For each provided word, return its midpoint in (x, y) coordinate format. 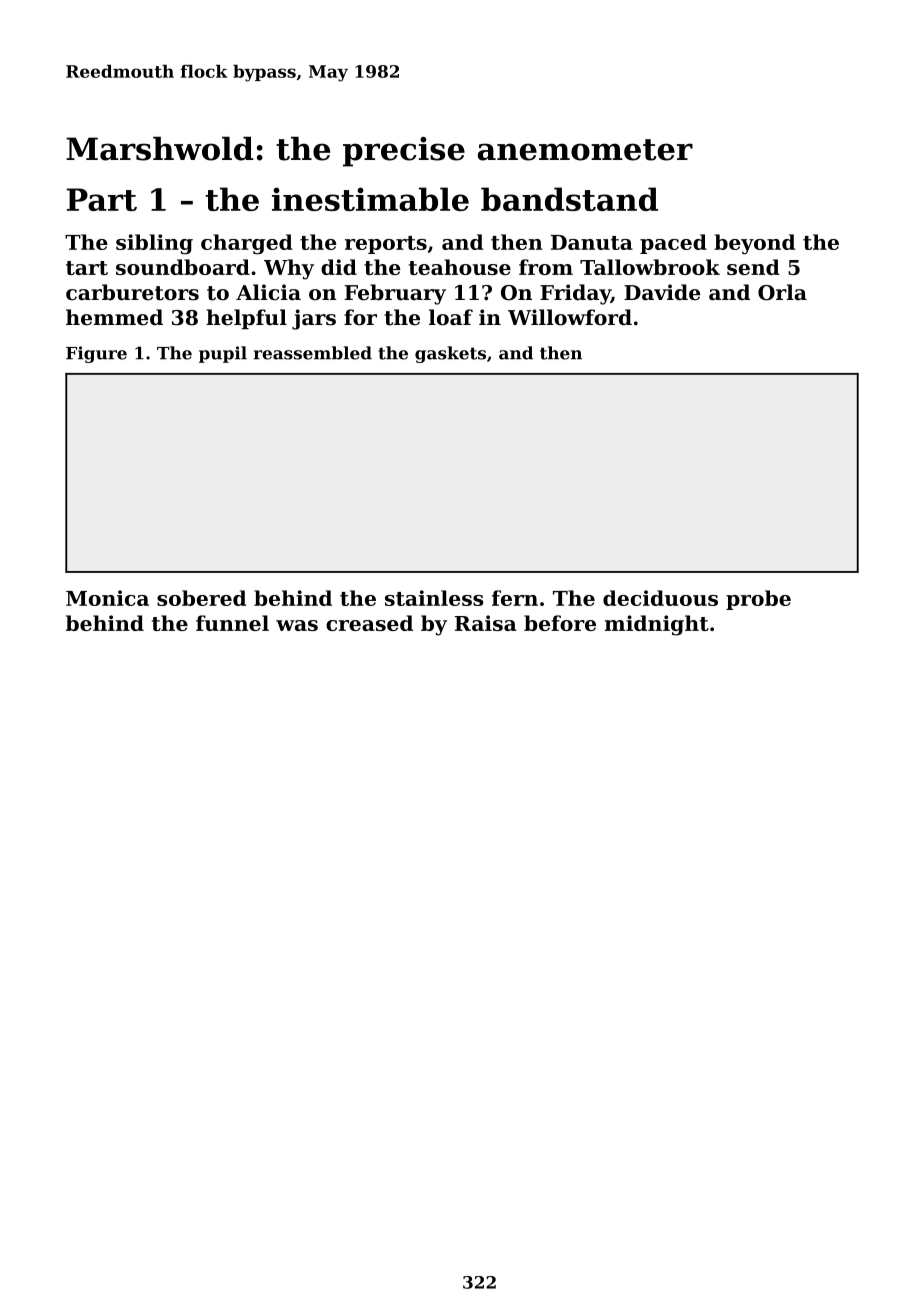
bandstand (569, 199)
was (297, 625)
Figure (96, 354)
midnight (657, 625)
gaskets (450, 354)
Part (102, 199)
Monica (107, 598)
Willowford (570, 317)
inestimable (370, 199)
